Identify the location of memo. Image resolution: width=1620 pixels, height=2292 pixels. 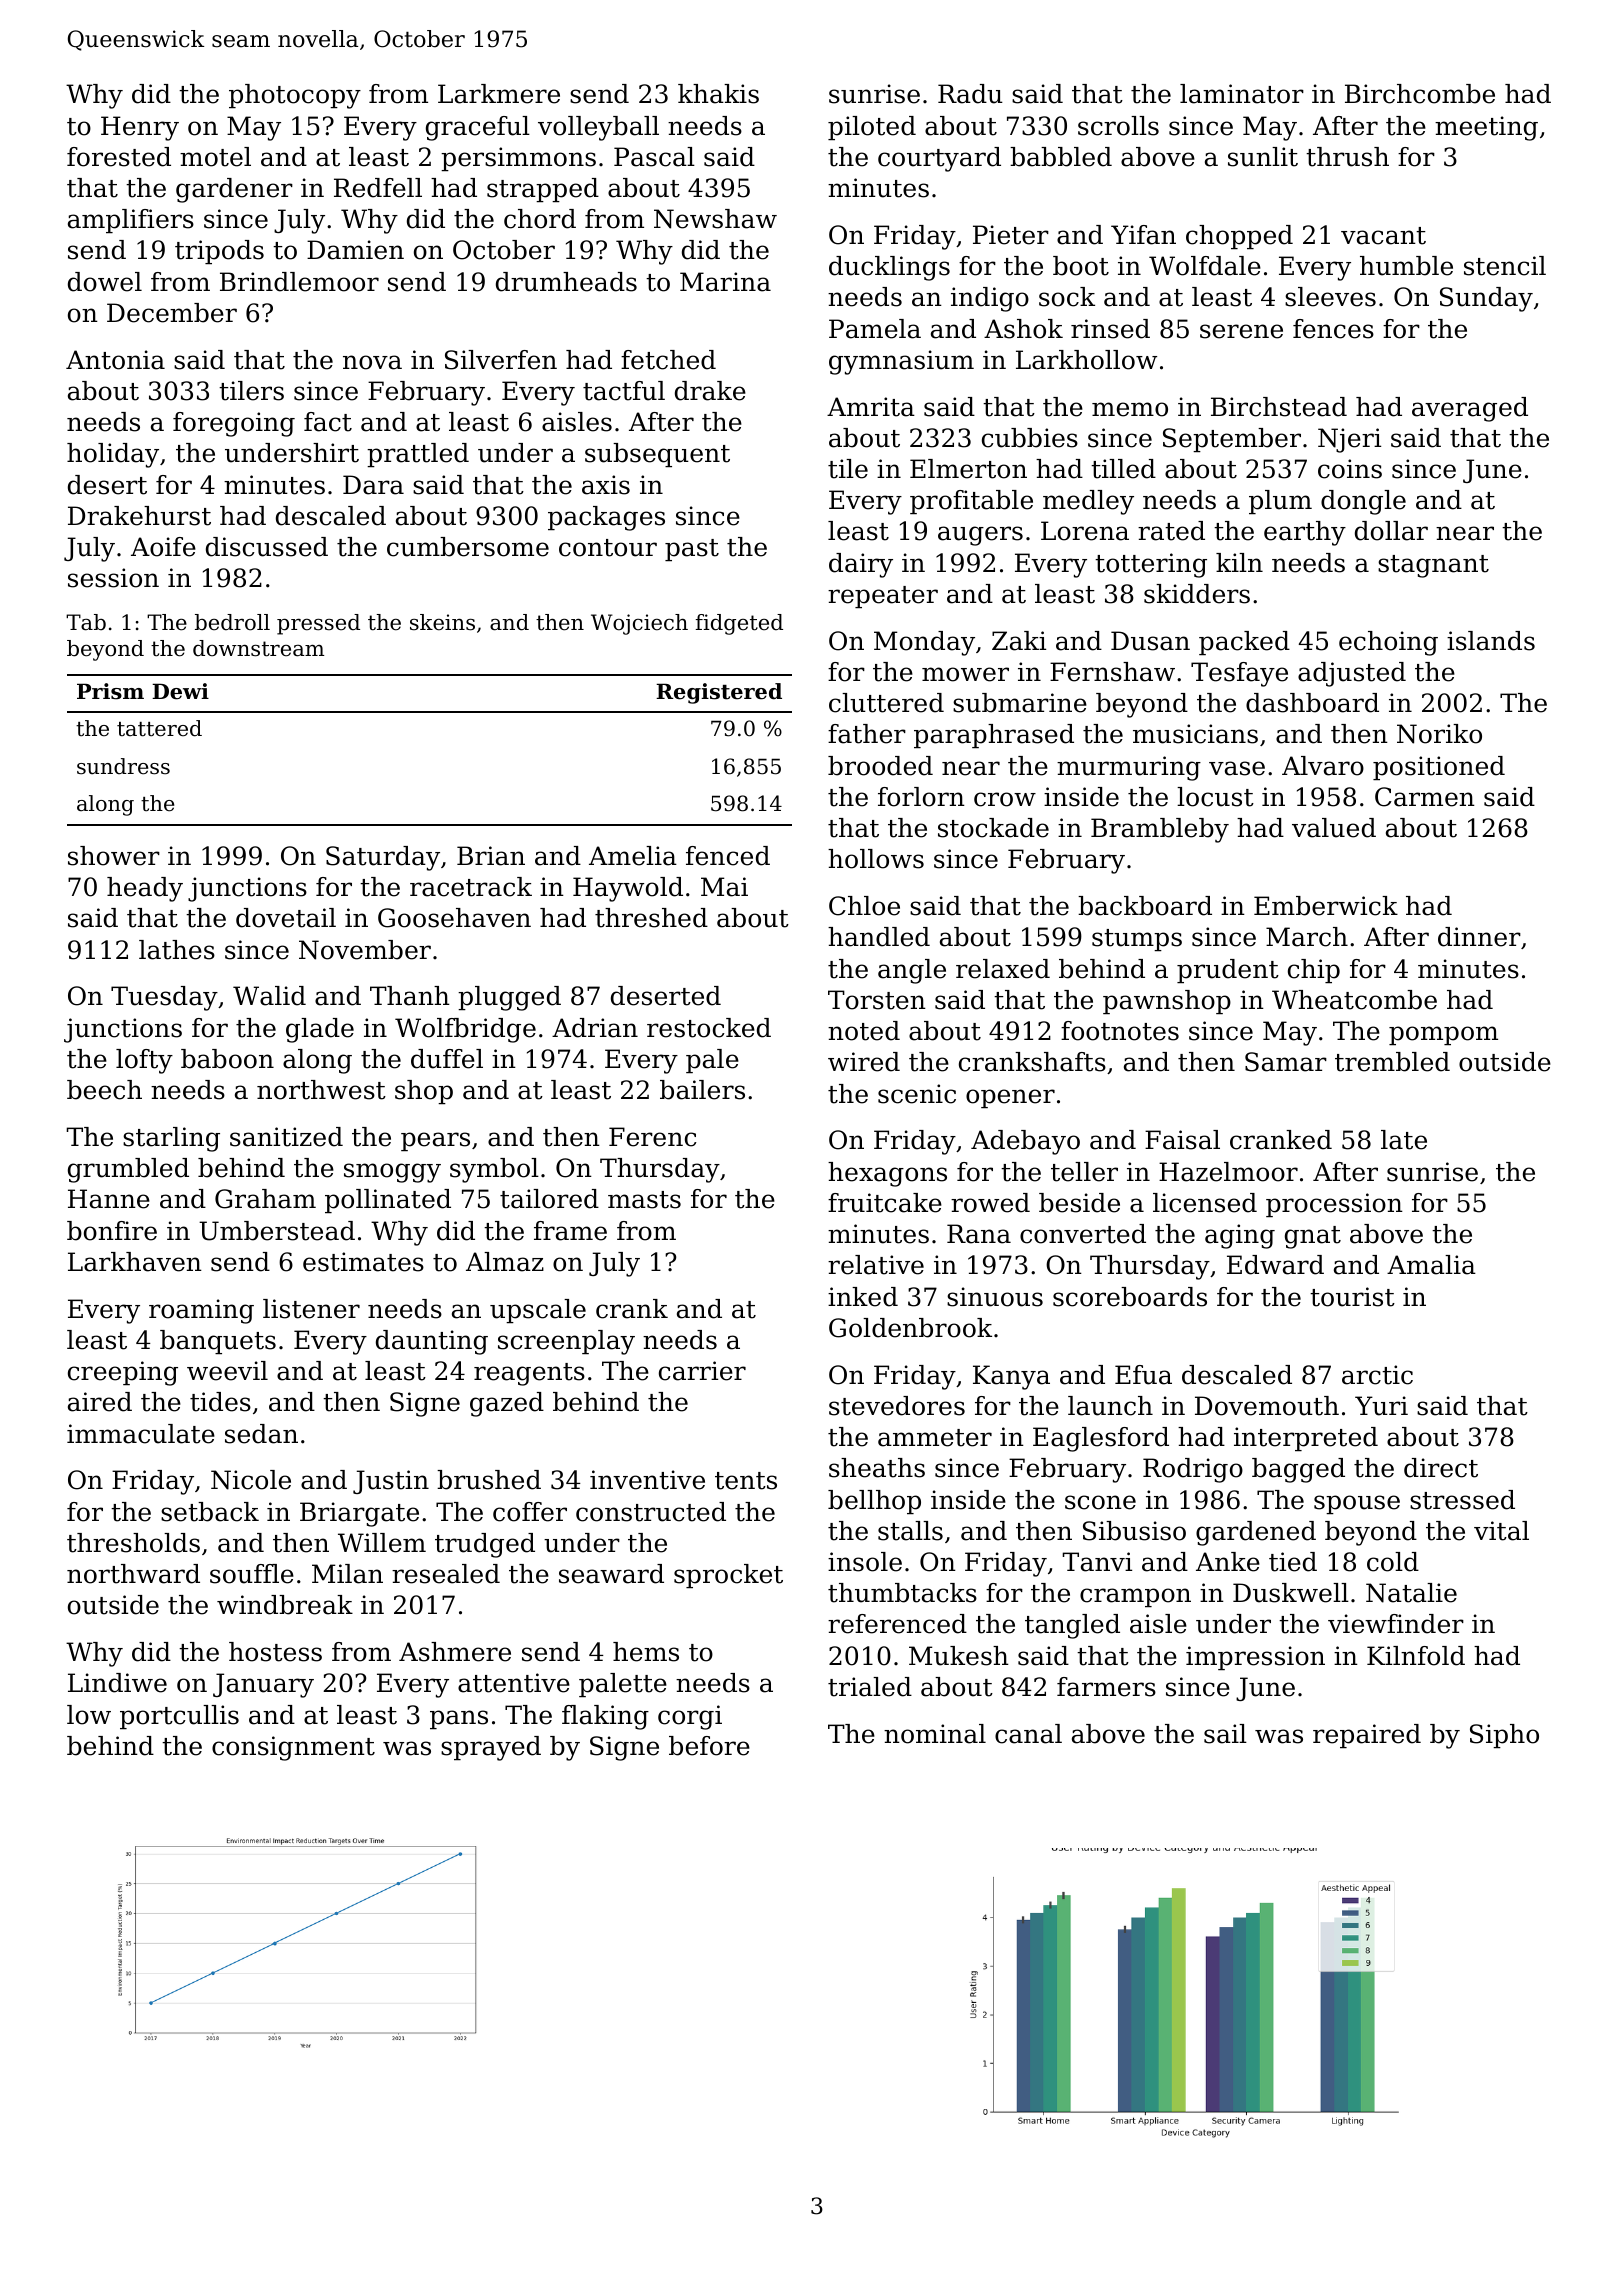
(1130, 409).
